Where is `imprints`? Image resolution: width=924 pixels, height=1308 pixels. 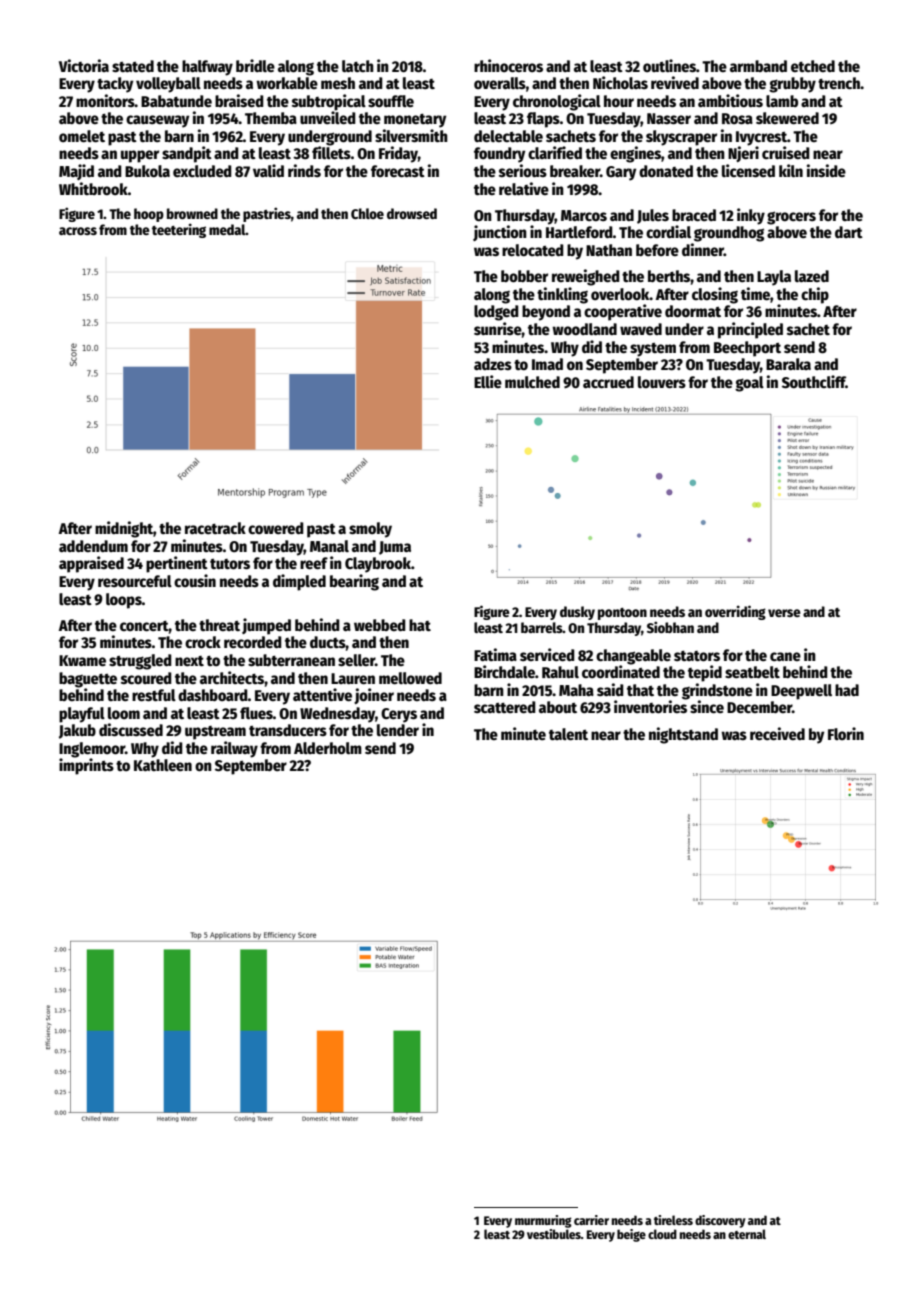
imprints is located at coordinates (86, 766).
